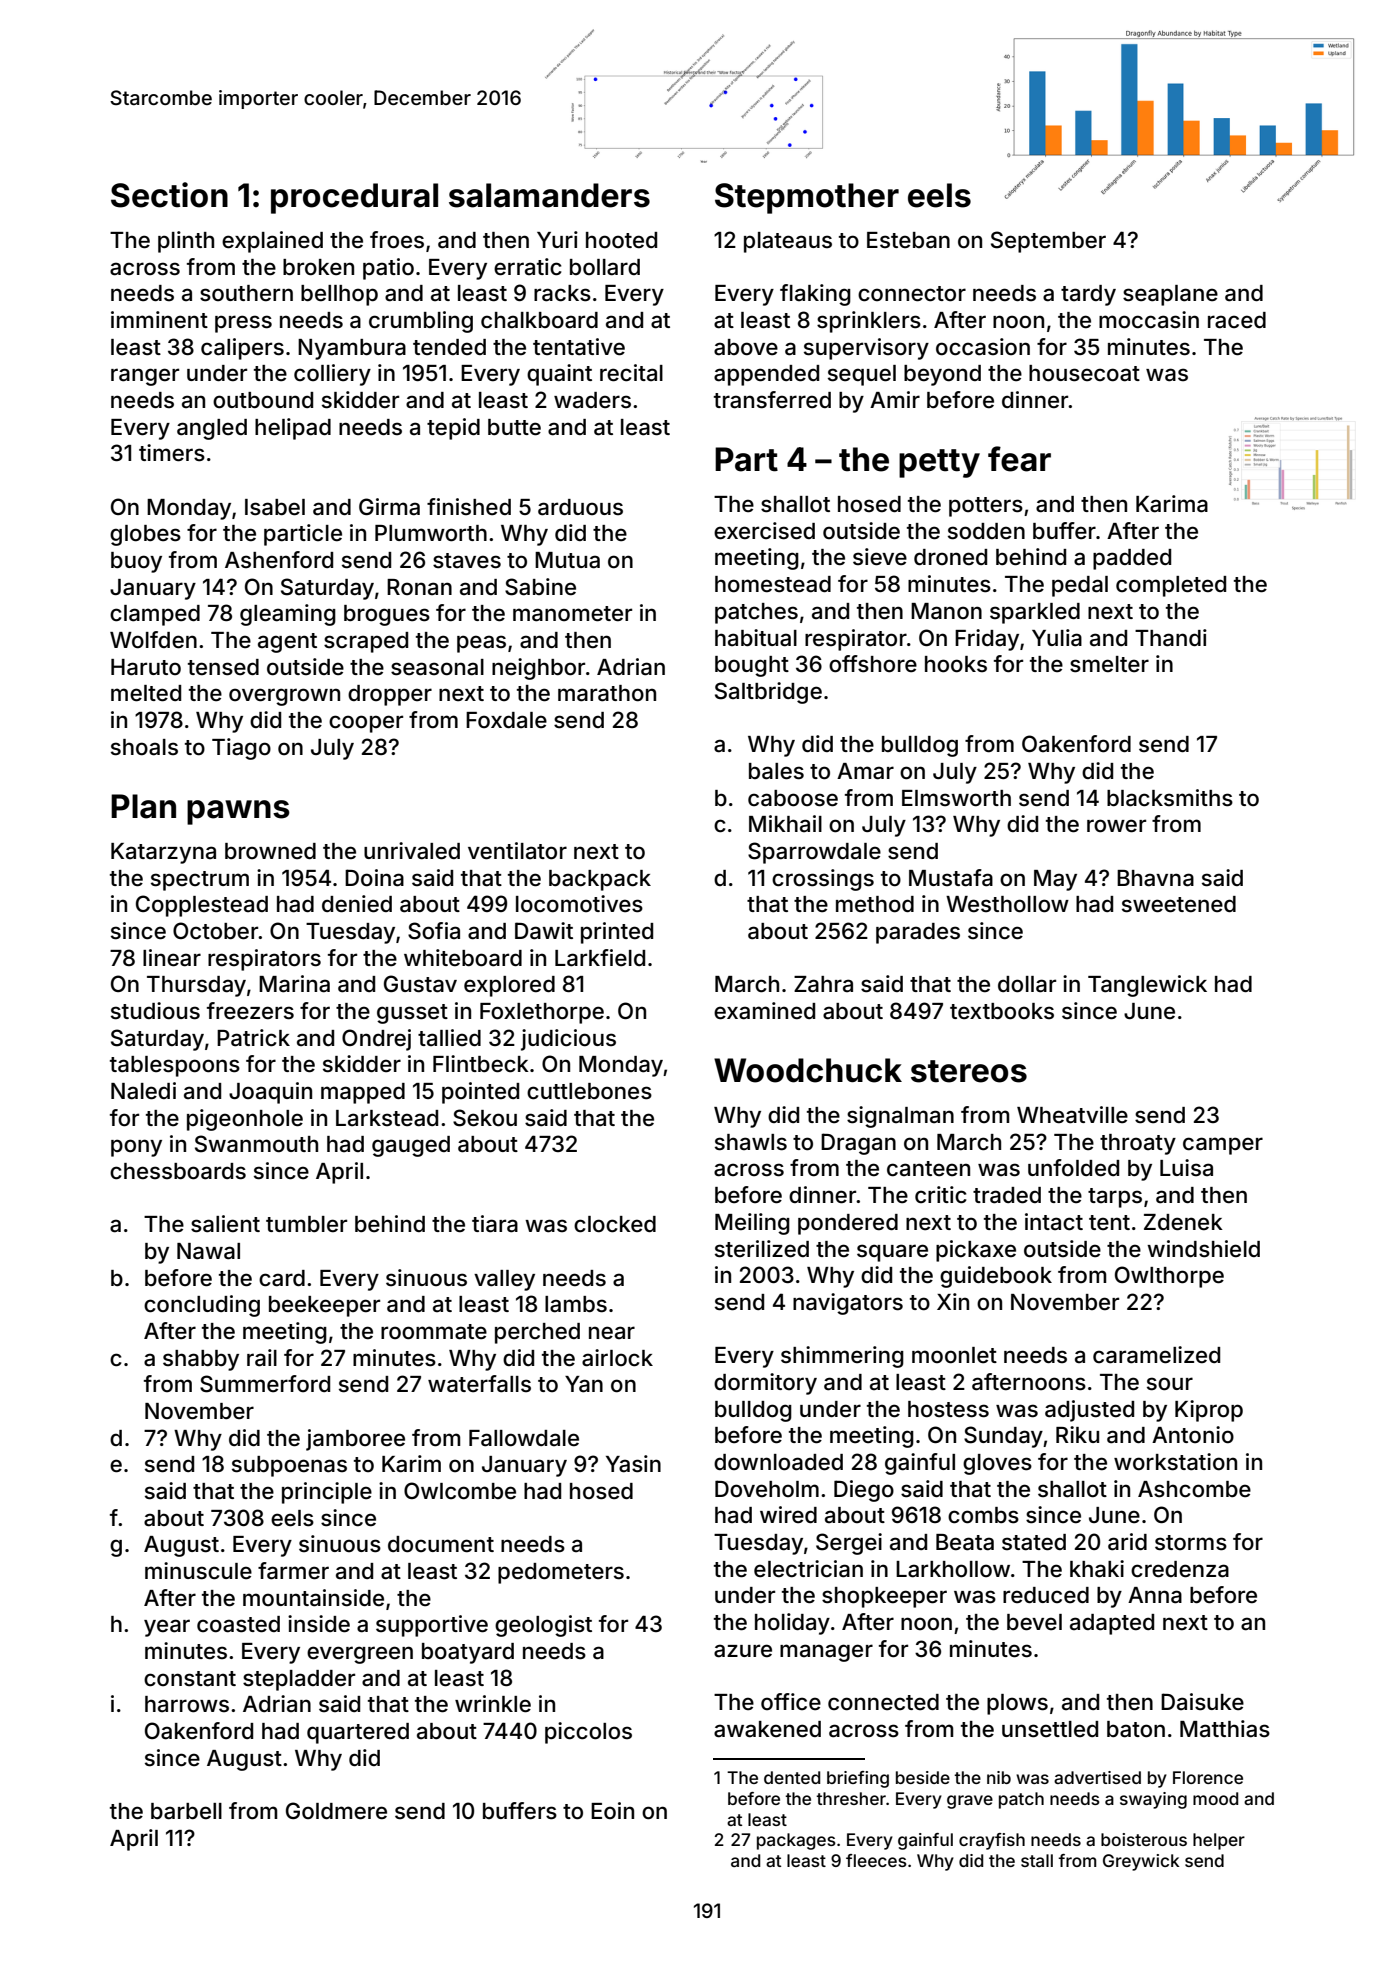 The image size is (1386, 1969). What do you see at coordinates (186, 1811) in the image?
I see `barbell` at bounding box center [186, 1811].
